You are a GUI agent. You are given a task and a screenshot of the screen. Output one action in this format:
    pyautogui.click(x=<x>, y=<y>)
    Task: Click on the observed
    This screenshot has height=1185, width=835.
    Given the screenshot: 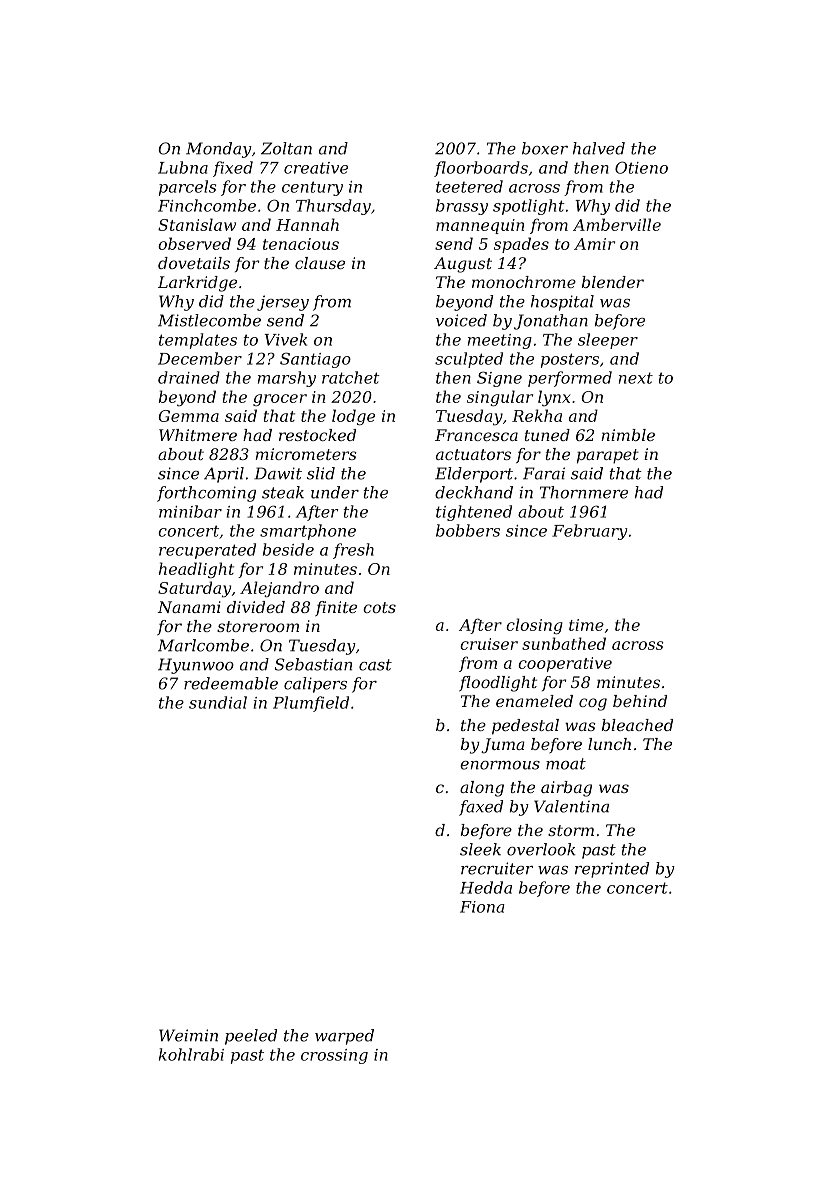 What is the action you would take?
    pyautogui.click(x=194, y=243)
